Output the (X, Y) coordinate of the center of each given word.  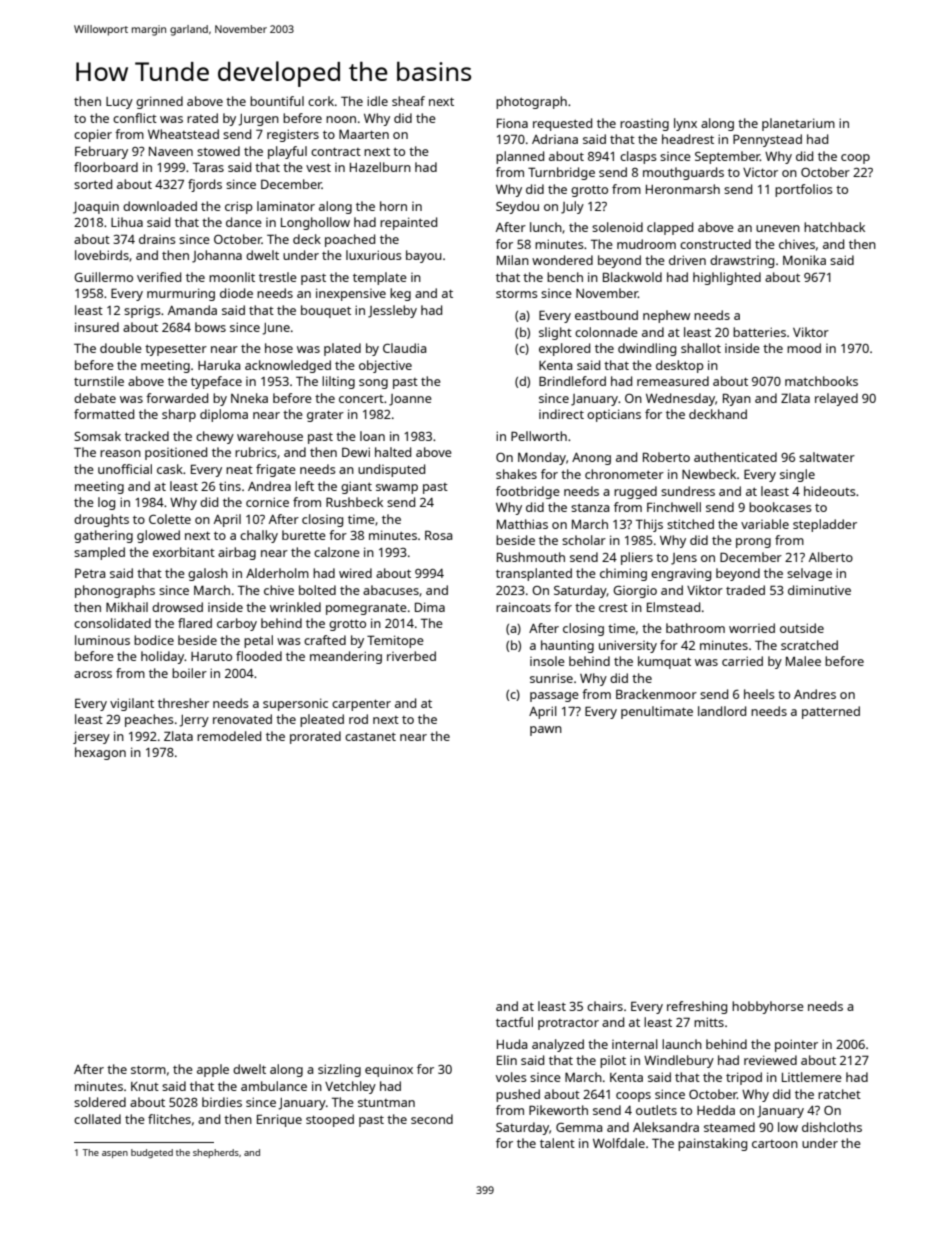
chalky (259, 536)
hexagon (100, 753)
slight (555, 333)
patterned (831, 712)
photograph (531, 102)
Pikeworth (558, 1110)
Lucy (119, 103)
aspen (115, 1154)
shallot (701, 348)
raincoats (523, 607)
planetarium (798, 124)
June (276, 329)
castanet (370, 736)
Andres (815, 694)
